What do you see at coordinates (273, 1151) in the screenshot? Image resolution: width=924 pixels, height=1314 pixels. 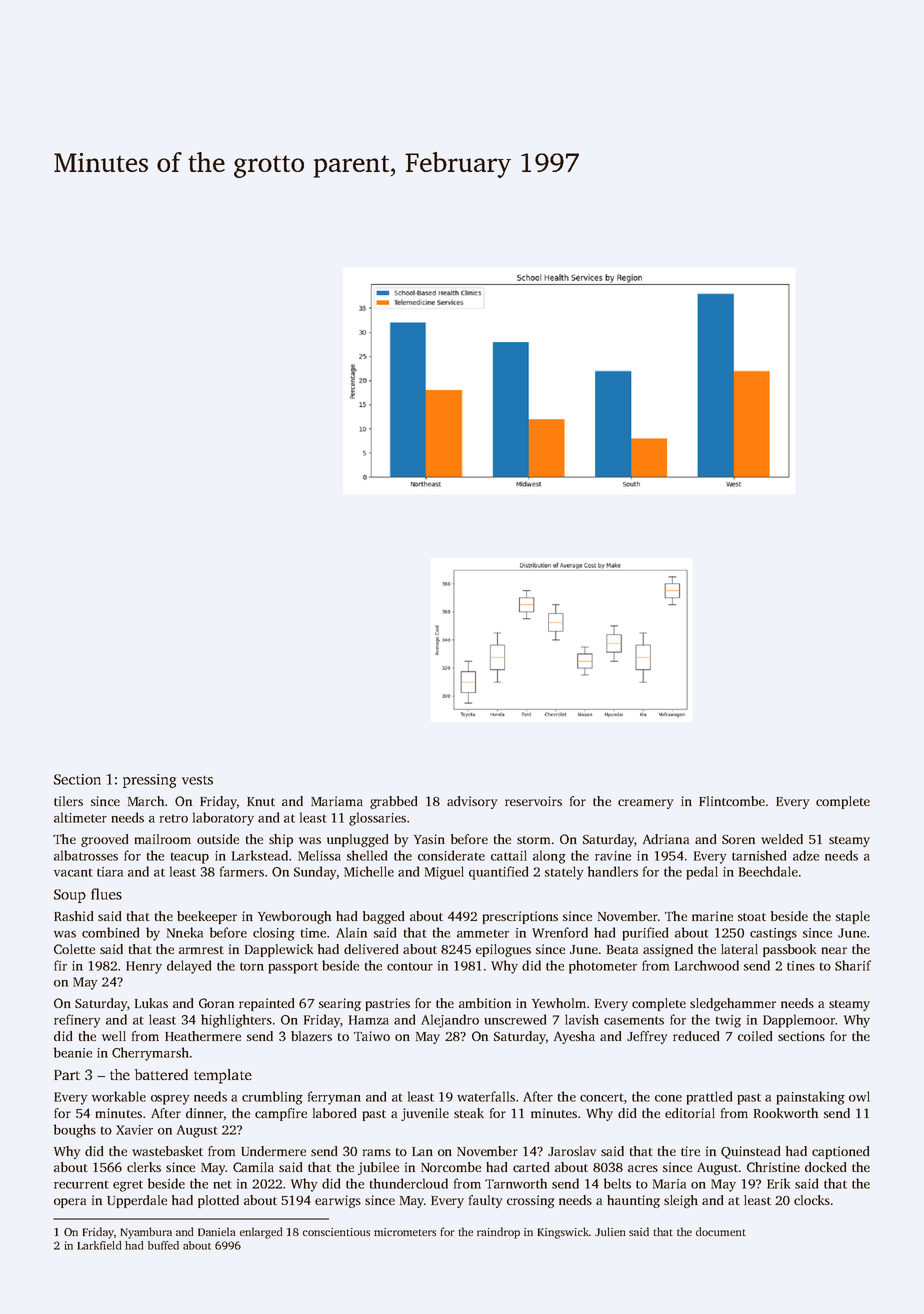 I see `Undermere` at bounding box center [273, 1151].
